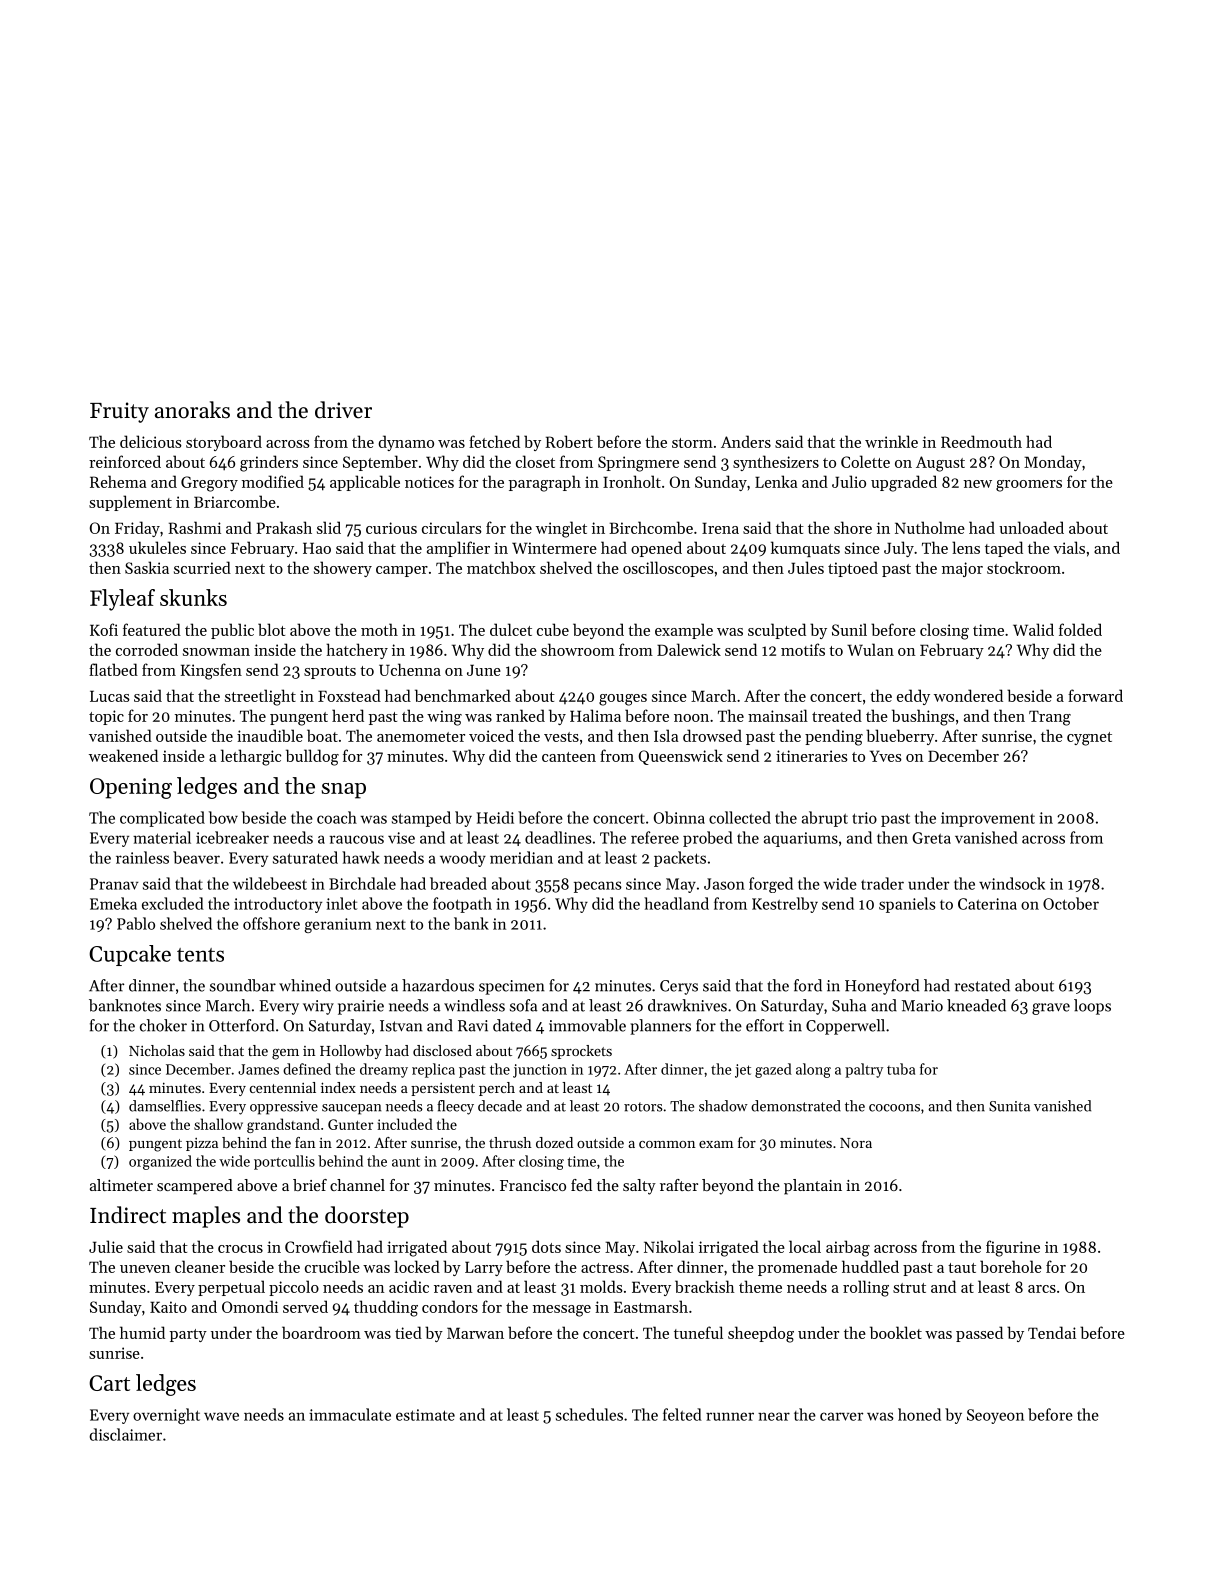 This screenshot has width=1215, height=1572. Describe the element at coordinates (778, 715) in the screenshot. I see `mainsail` at that location.
